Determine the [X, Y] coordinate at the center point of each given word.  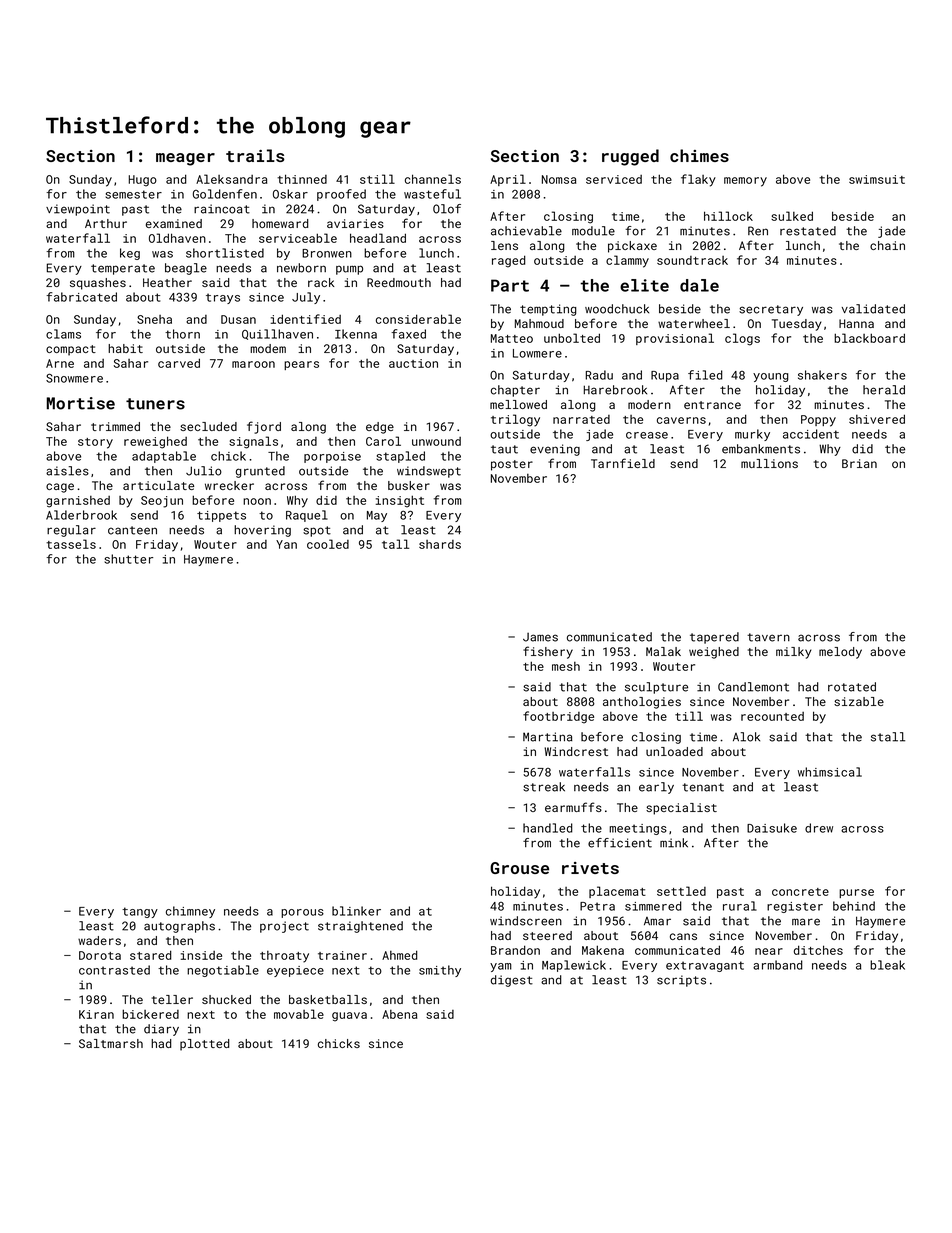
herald [884, 390]
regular [71, 531]
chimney [190, 912]
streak [544, 787]
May [377, 516]
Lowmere [537, 353]
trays [223, 298]
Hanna [856, 323]
